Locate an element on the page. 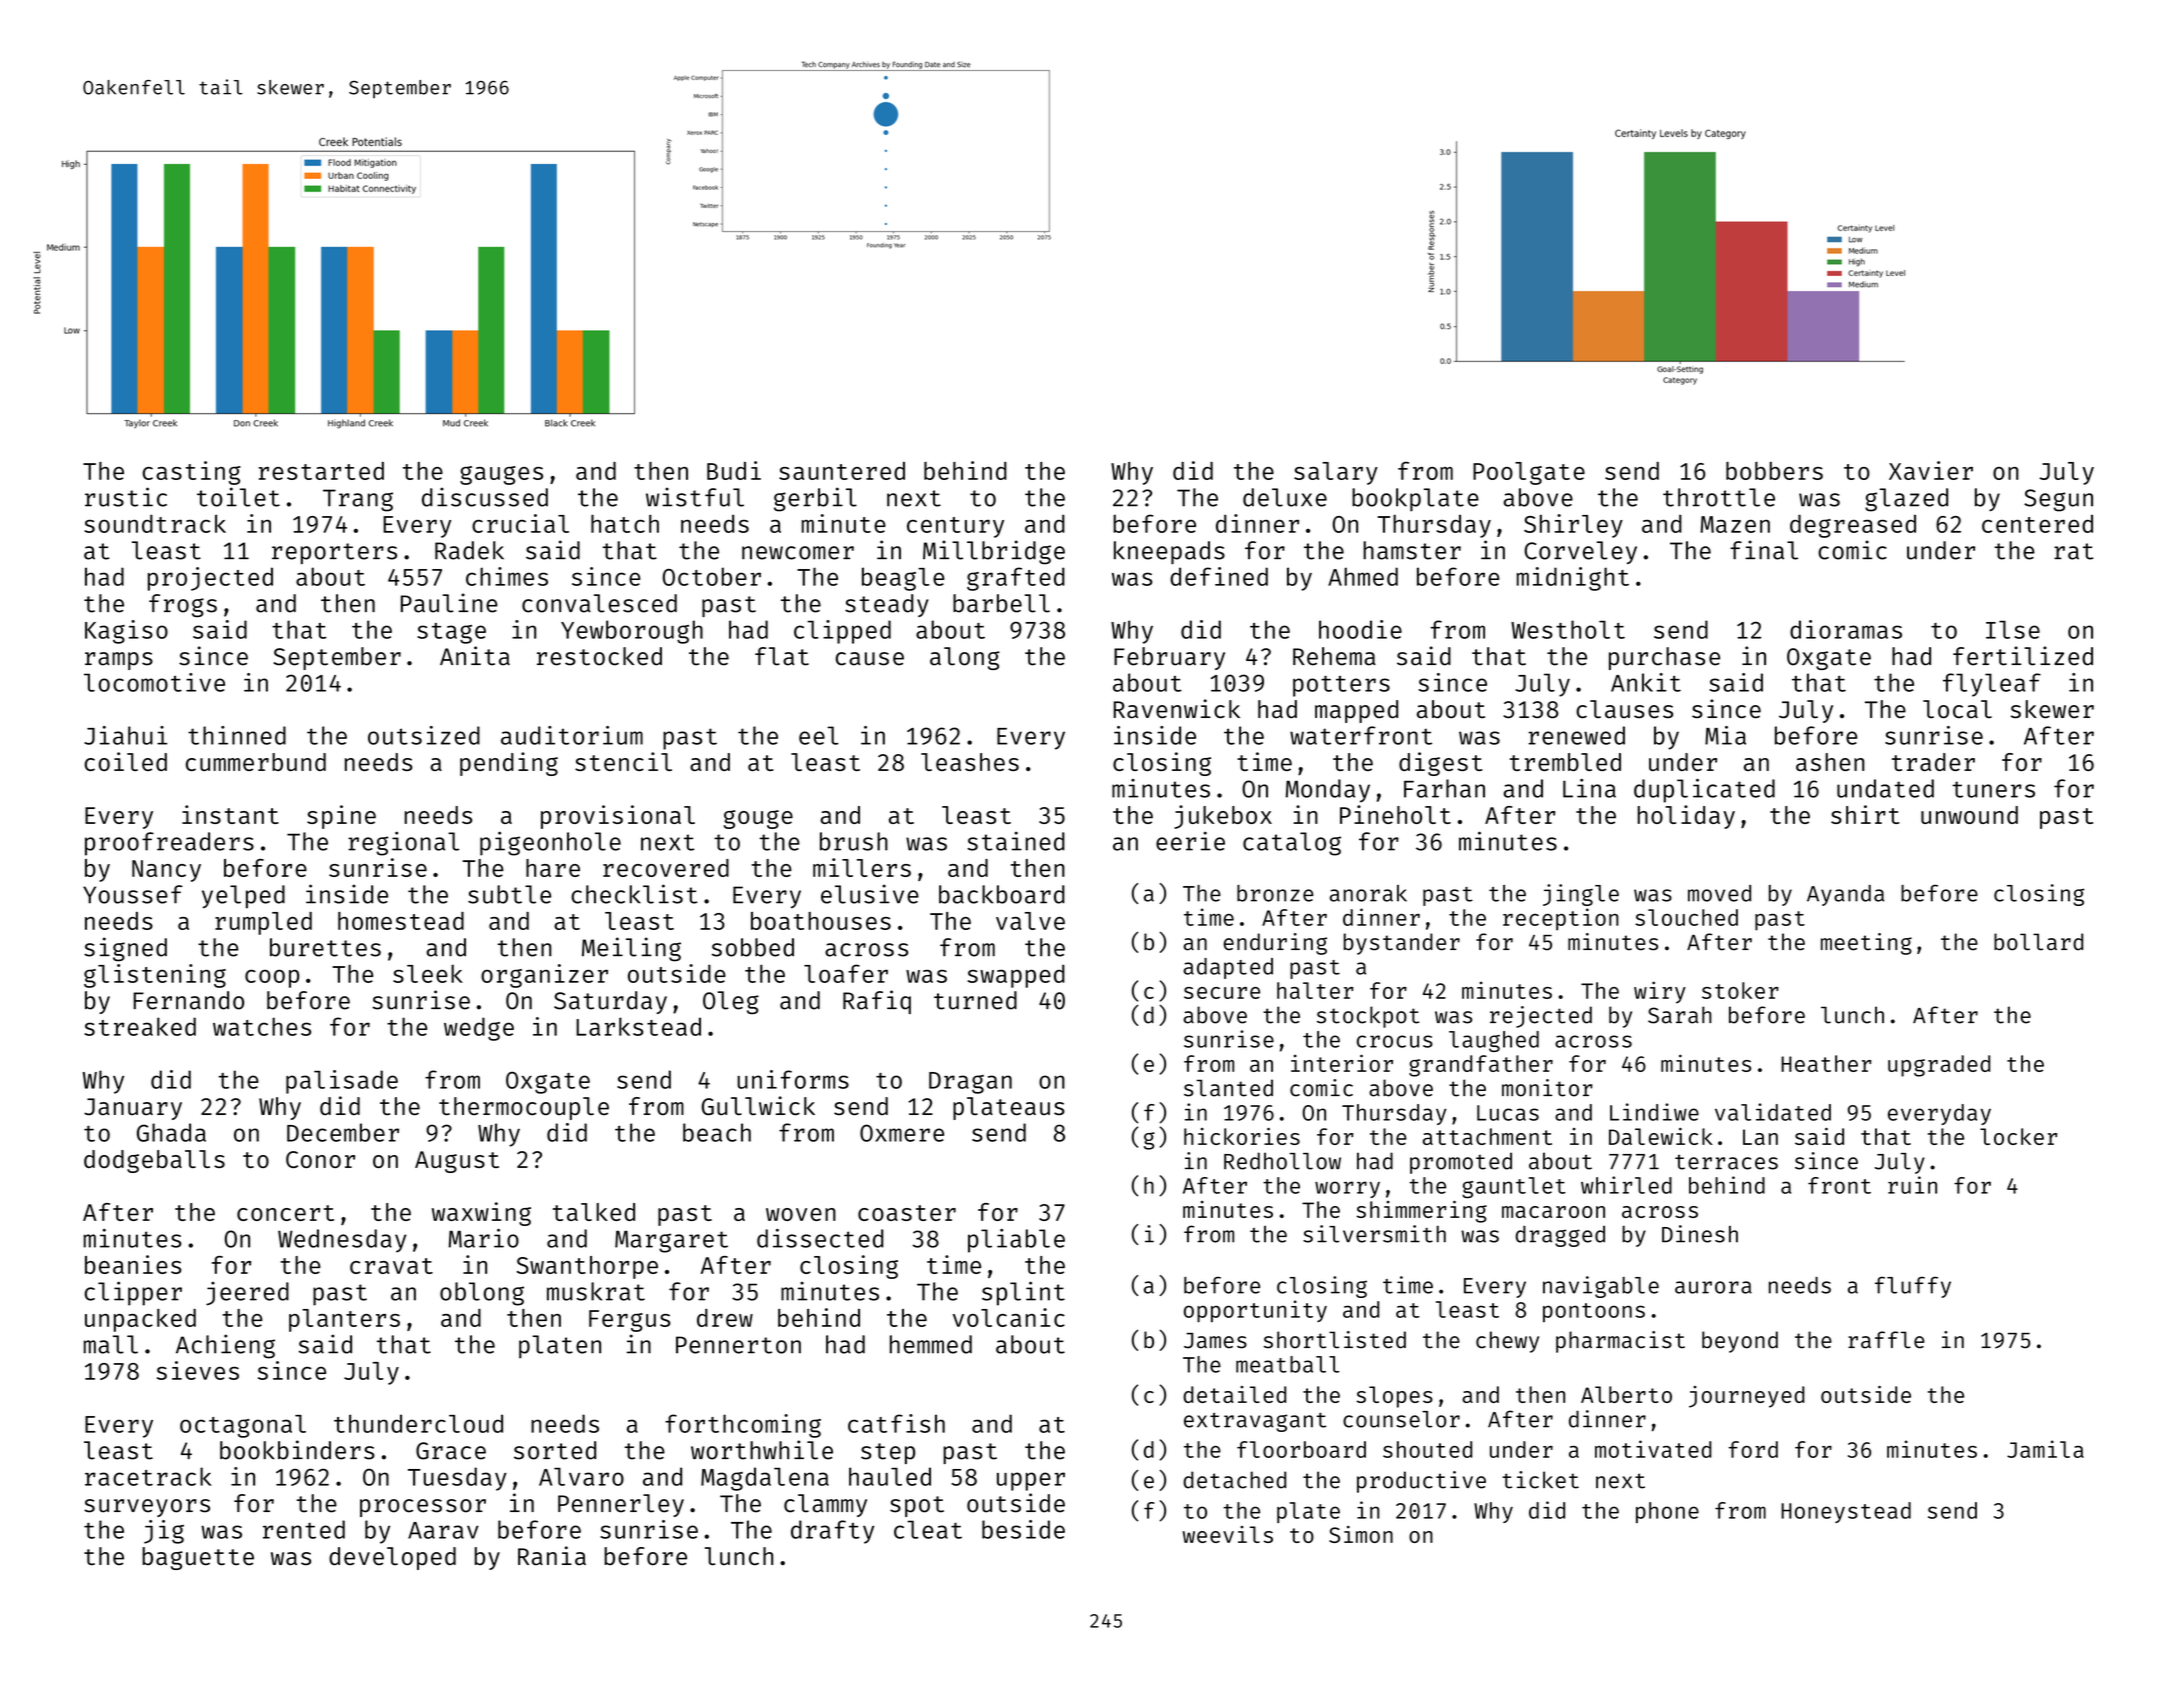 The image size is (2178, 1683). final is located at coordinates (1764, 550).
